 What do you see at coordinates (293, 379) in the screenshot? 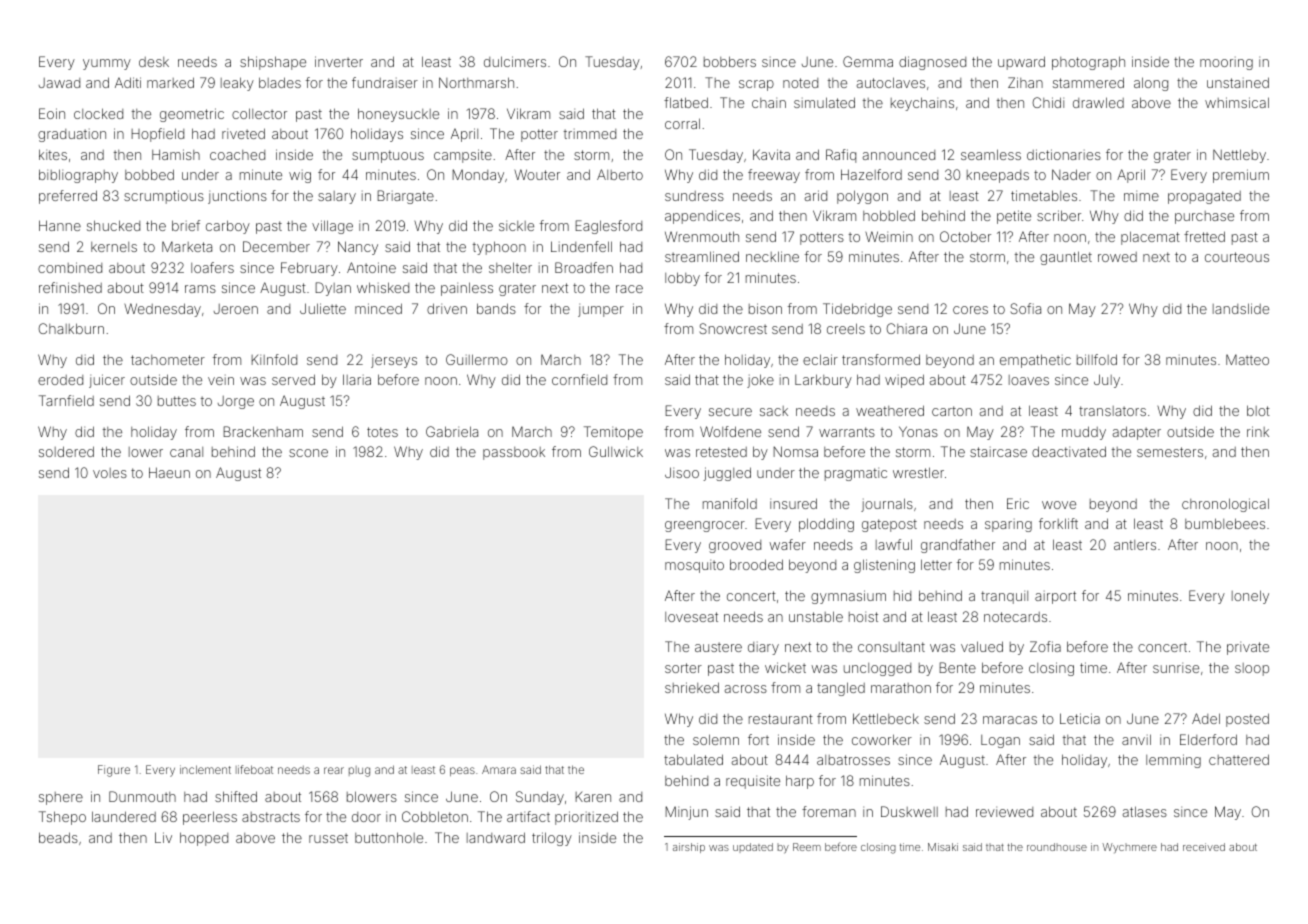
I see `served` at bounding box center [293, 379].
